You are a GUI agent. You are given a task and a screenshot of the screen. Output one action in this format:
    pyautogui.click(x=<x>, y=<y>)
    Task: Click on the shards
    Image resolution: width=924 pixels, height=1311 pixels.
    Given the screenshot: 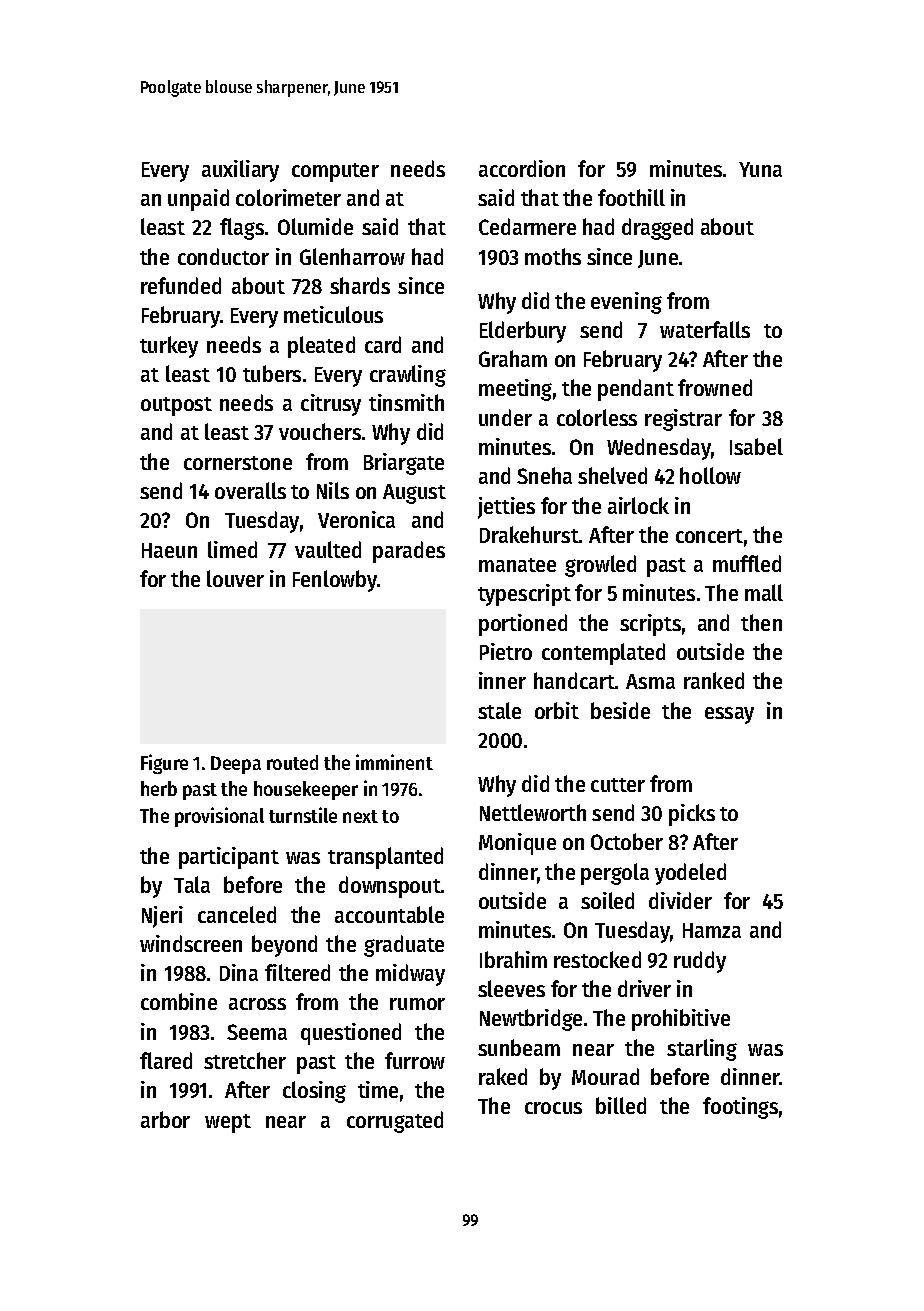 What is the action you would take?
    pyautogui.click(x=360, y=285)
